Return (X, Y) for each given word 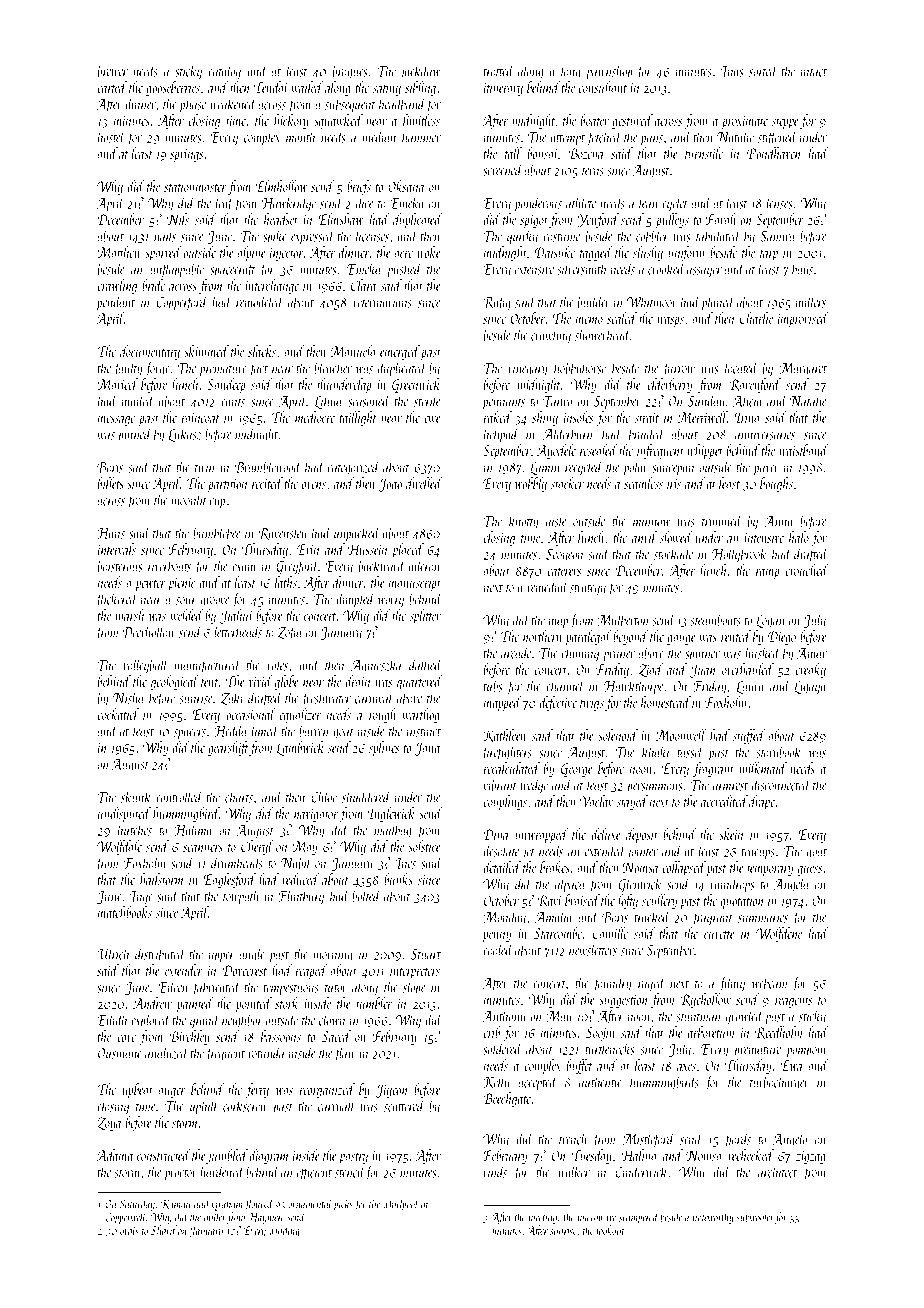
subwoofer (755, 1218)
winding (284, 1231)
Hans (111, 533)
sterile (427, 400)
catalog (225, 71)
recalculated (512, 768)
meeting (543, 1219)
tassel (690, 752)
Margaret (803, 369)
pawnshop (609, 72)
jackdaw (419, 72)
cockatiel (118, 714)
